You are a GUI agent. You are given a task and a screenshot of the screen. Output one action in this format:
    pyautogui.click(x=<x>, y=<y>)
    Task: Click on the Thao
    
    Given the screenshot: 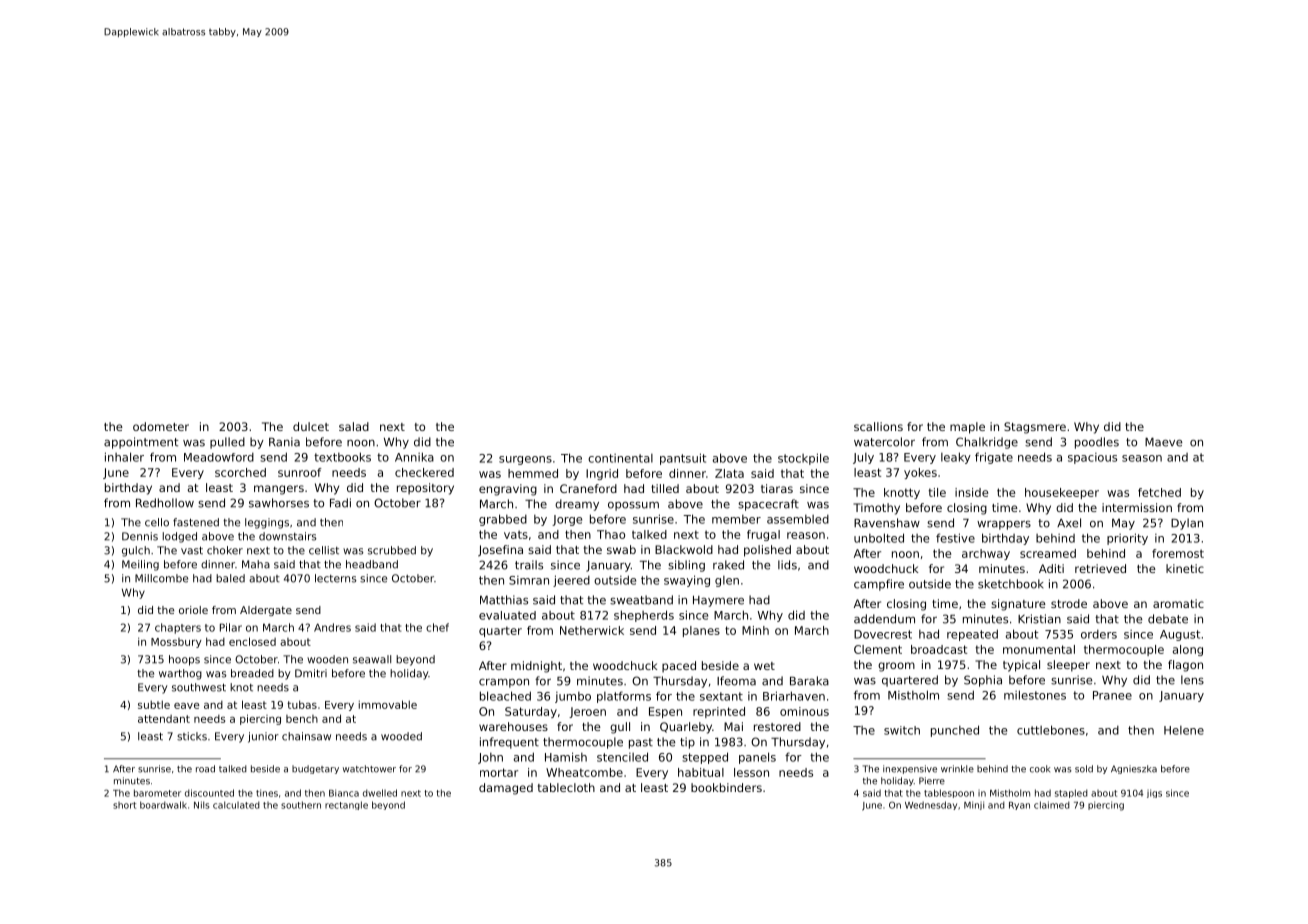 What is the action you would take?
    pyautogui.click(x=611, y=534)
